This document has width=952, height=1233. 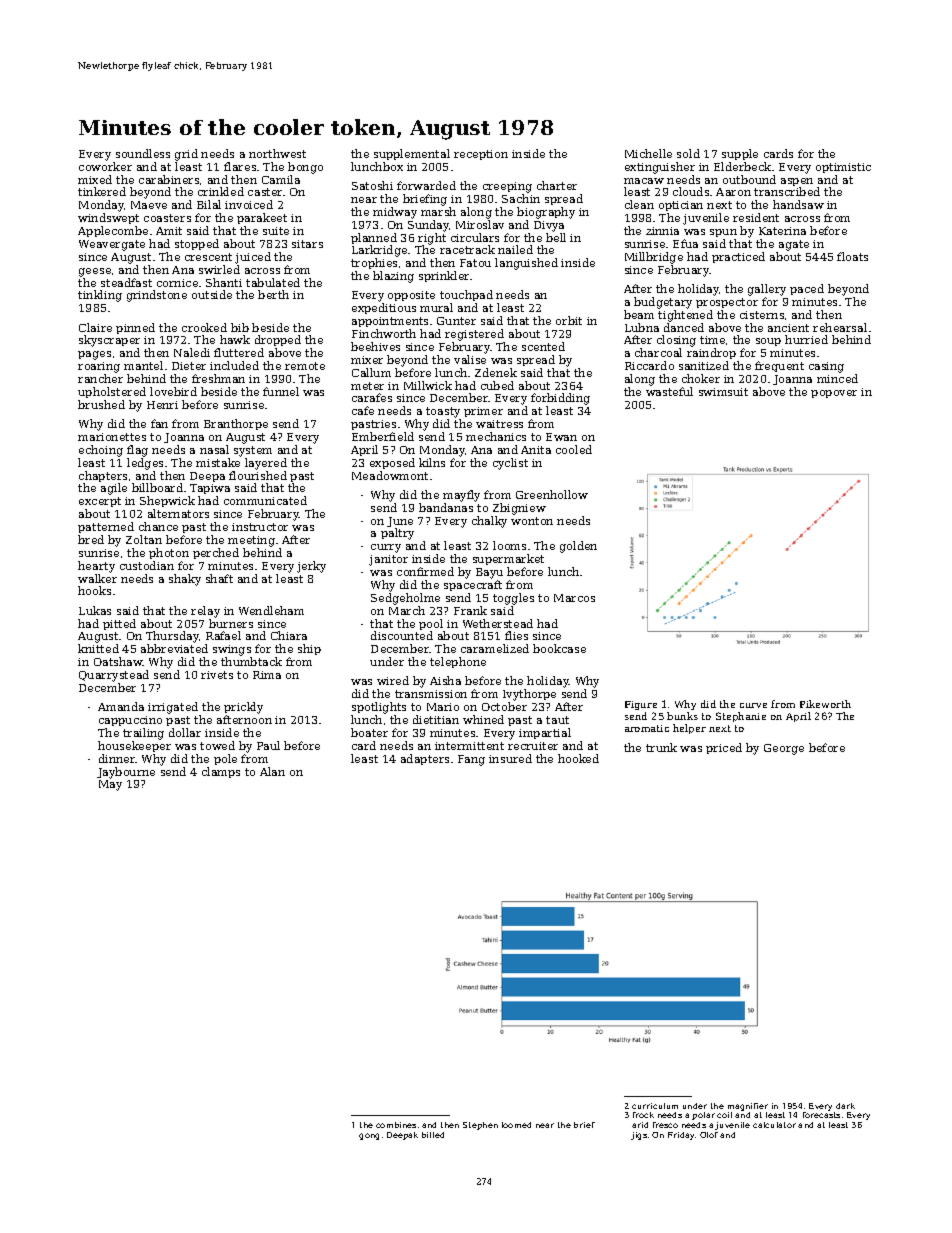 I want to click on George, so click(x=784, y=749).
